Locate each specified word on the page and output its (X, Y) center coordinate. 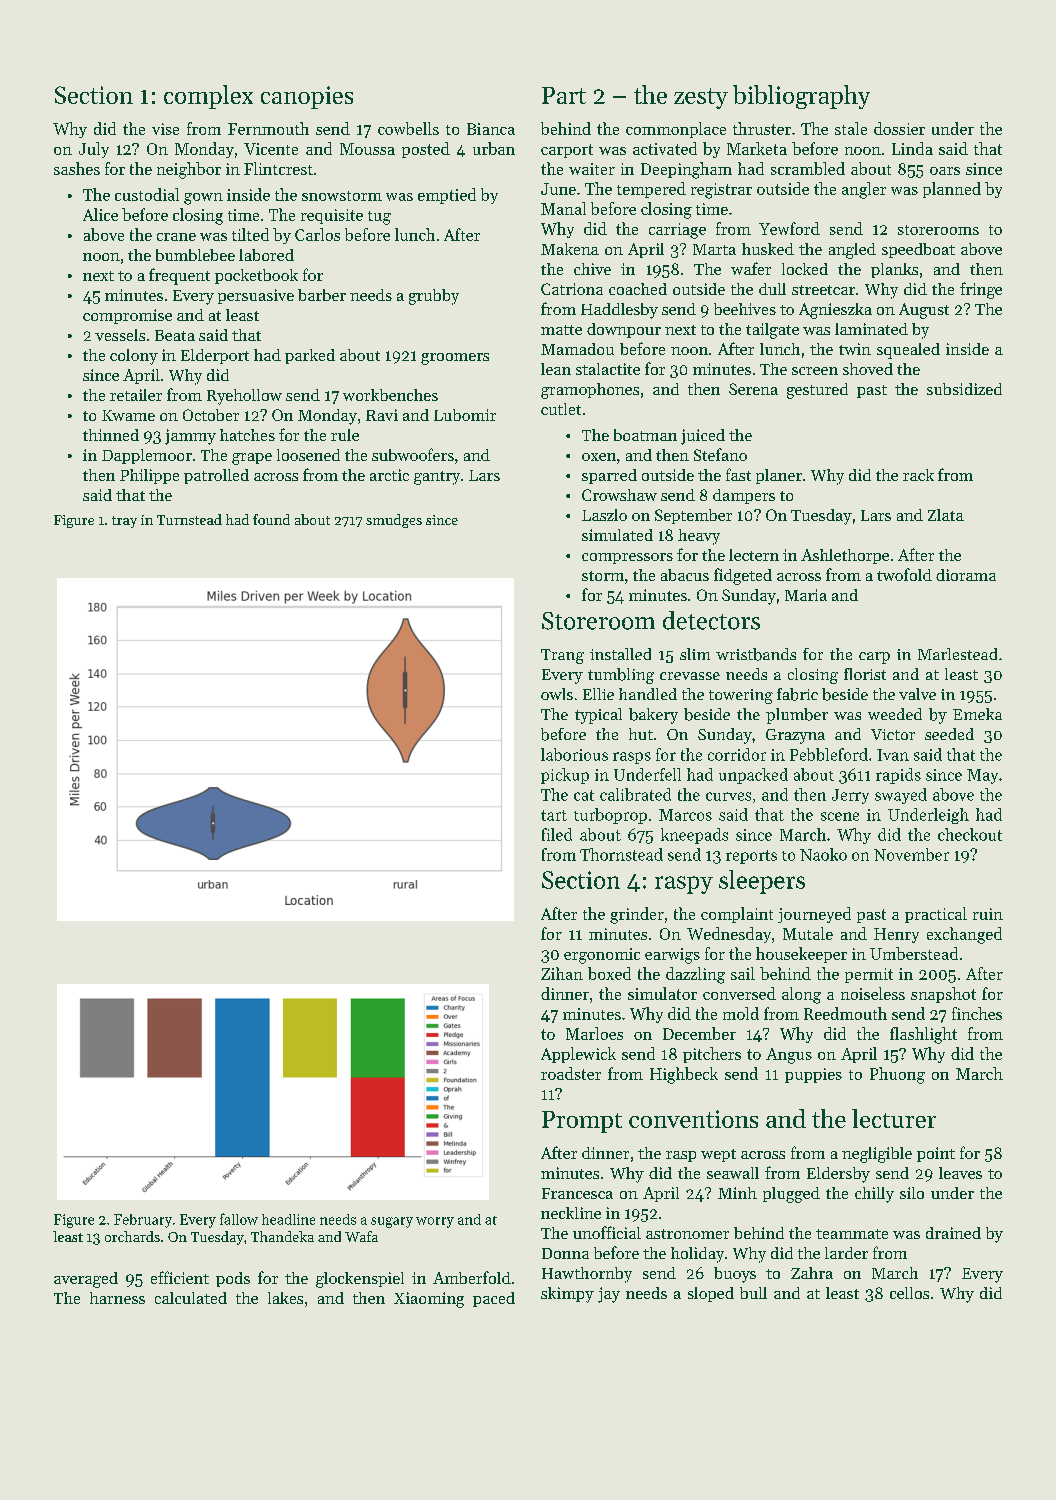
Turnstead (189, 519)
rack (918, 475)
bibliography (801, 97)
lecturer (894, 1118)
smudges (394, 521)
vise (165, 129)
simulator (662, 993)
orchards (132, 1236)
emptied (447, 196)
